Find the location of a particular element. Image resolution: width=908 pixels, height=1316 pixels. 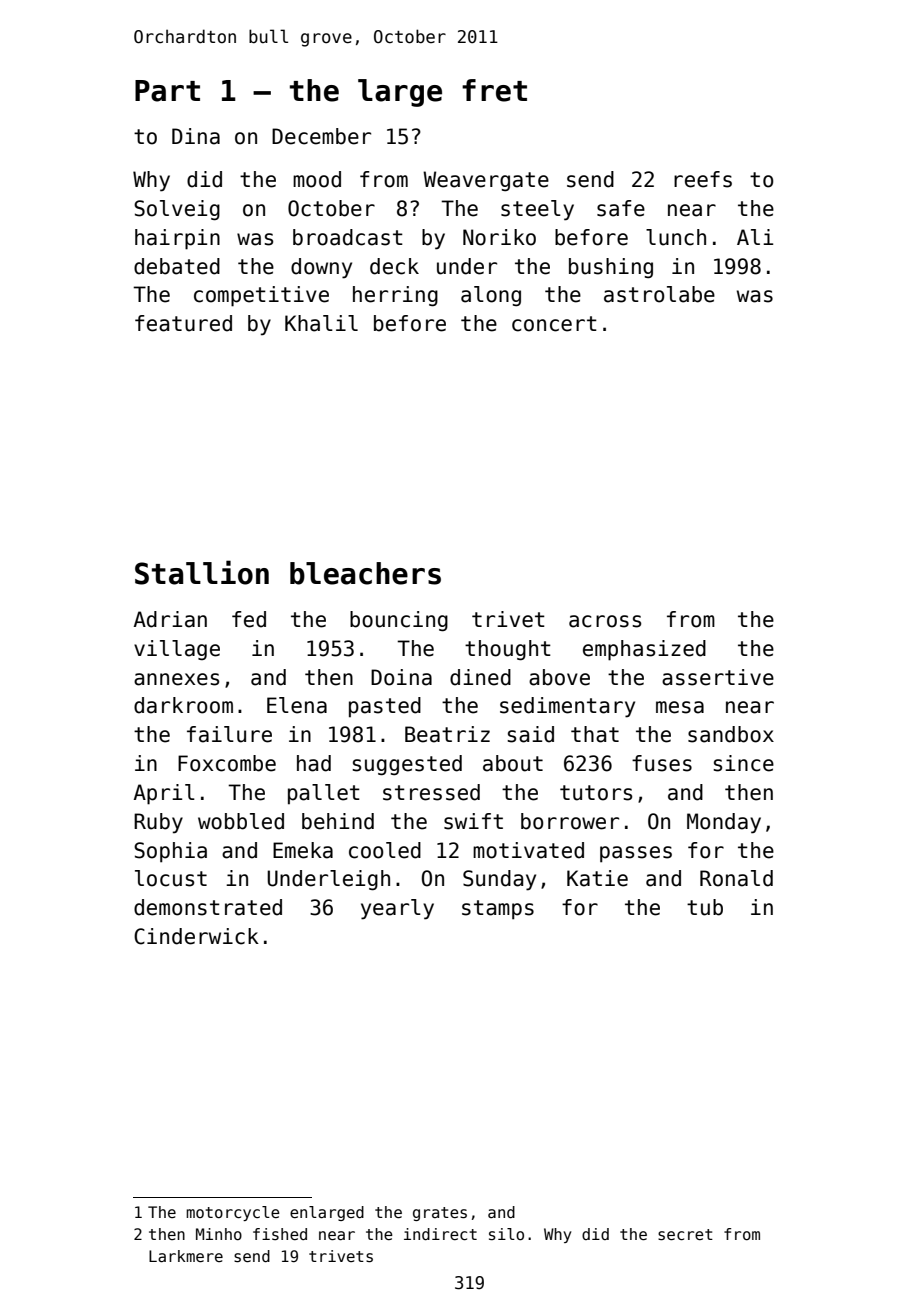

Stallion is located at coordinates (202, 572).
